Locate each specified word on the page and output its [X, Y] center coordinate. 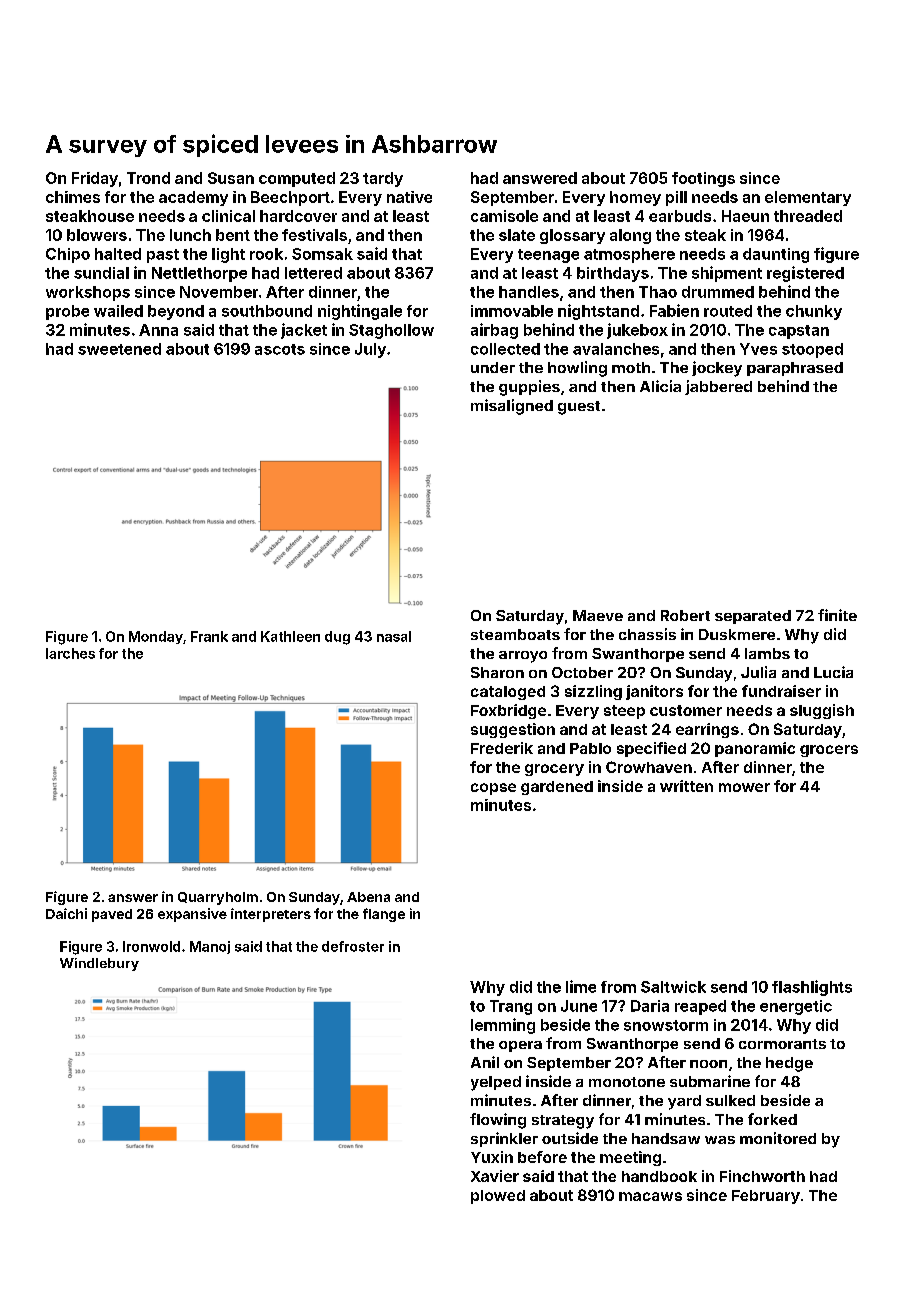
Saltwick [673, 987]
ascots [280, 349]
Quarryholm [218, 898]
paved [112, 915]
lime [581, 986]
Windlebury [99, 964]
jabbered [718, 387]
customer [686, 710]
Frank [209, 636]
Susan [231, 178]
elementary [808, 198]
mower [744, 787]
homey [635, 198]
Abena [368, 897]
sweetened [119, 349]
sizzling [593, 692]
